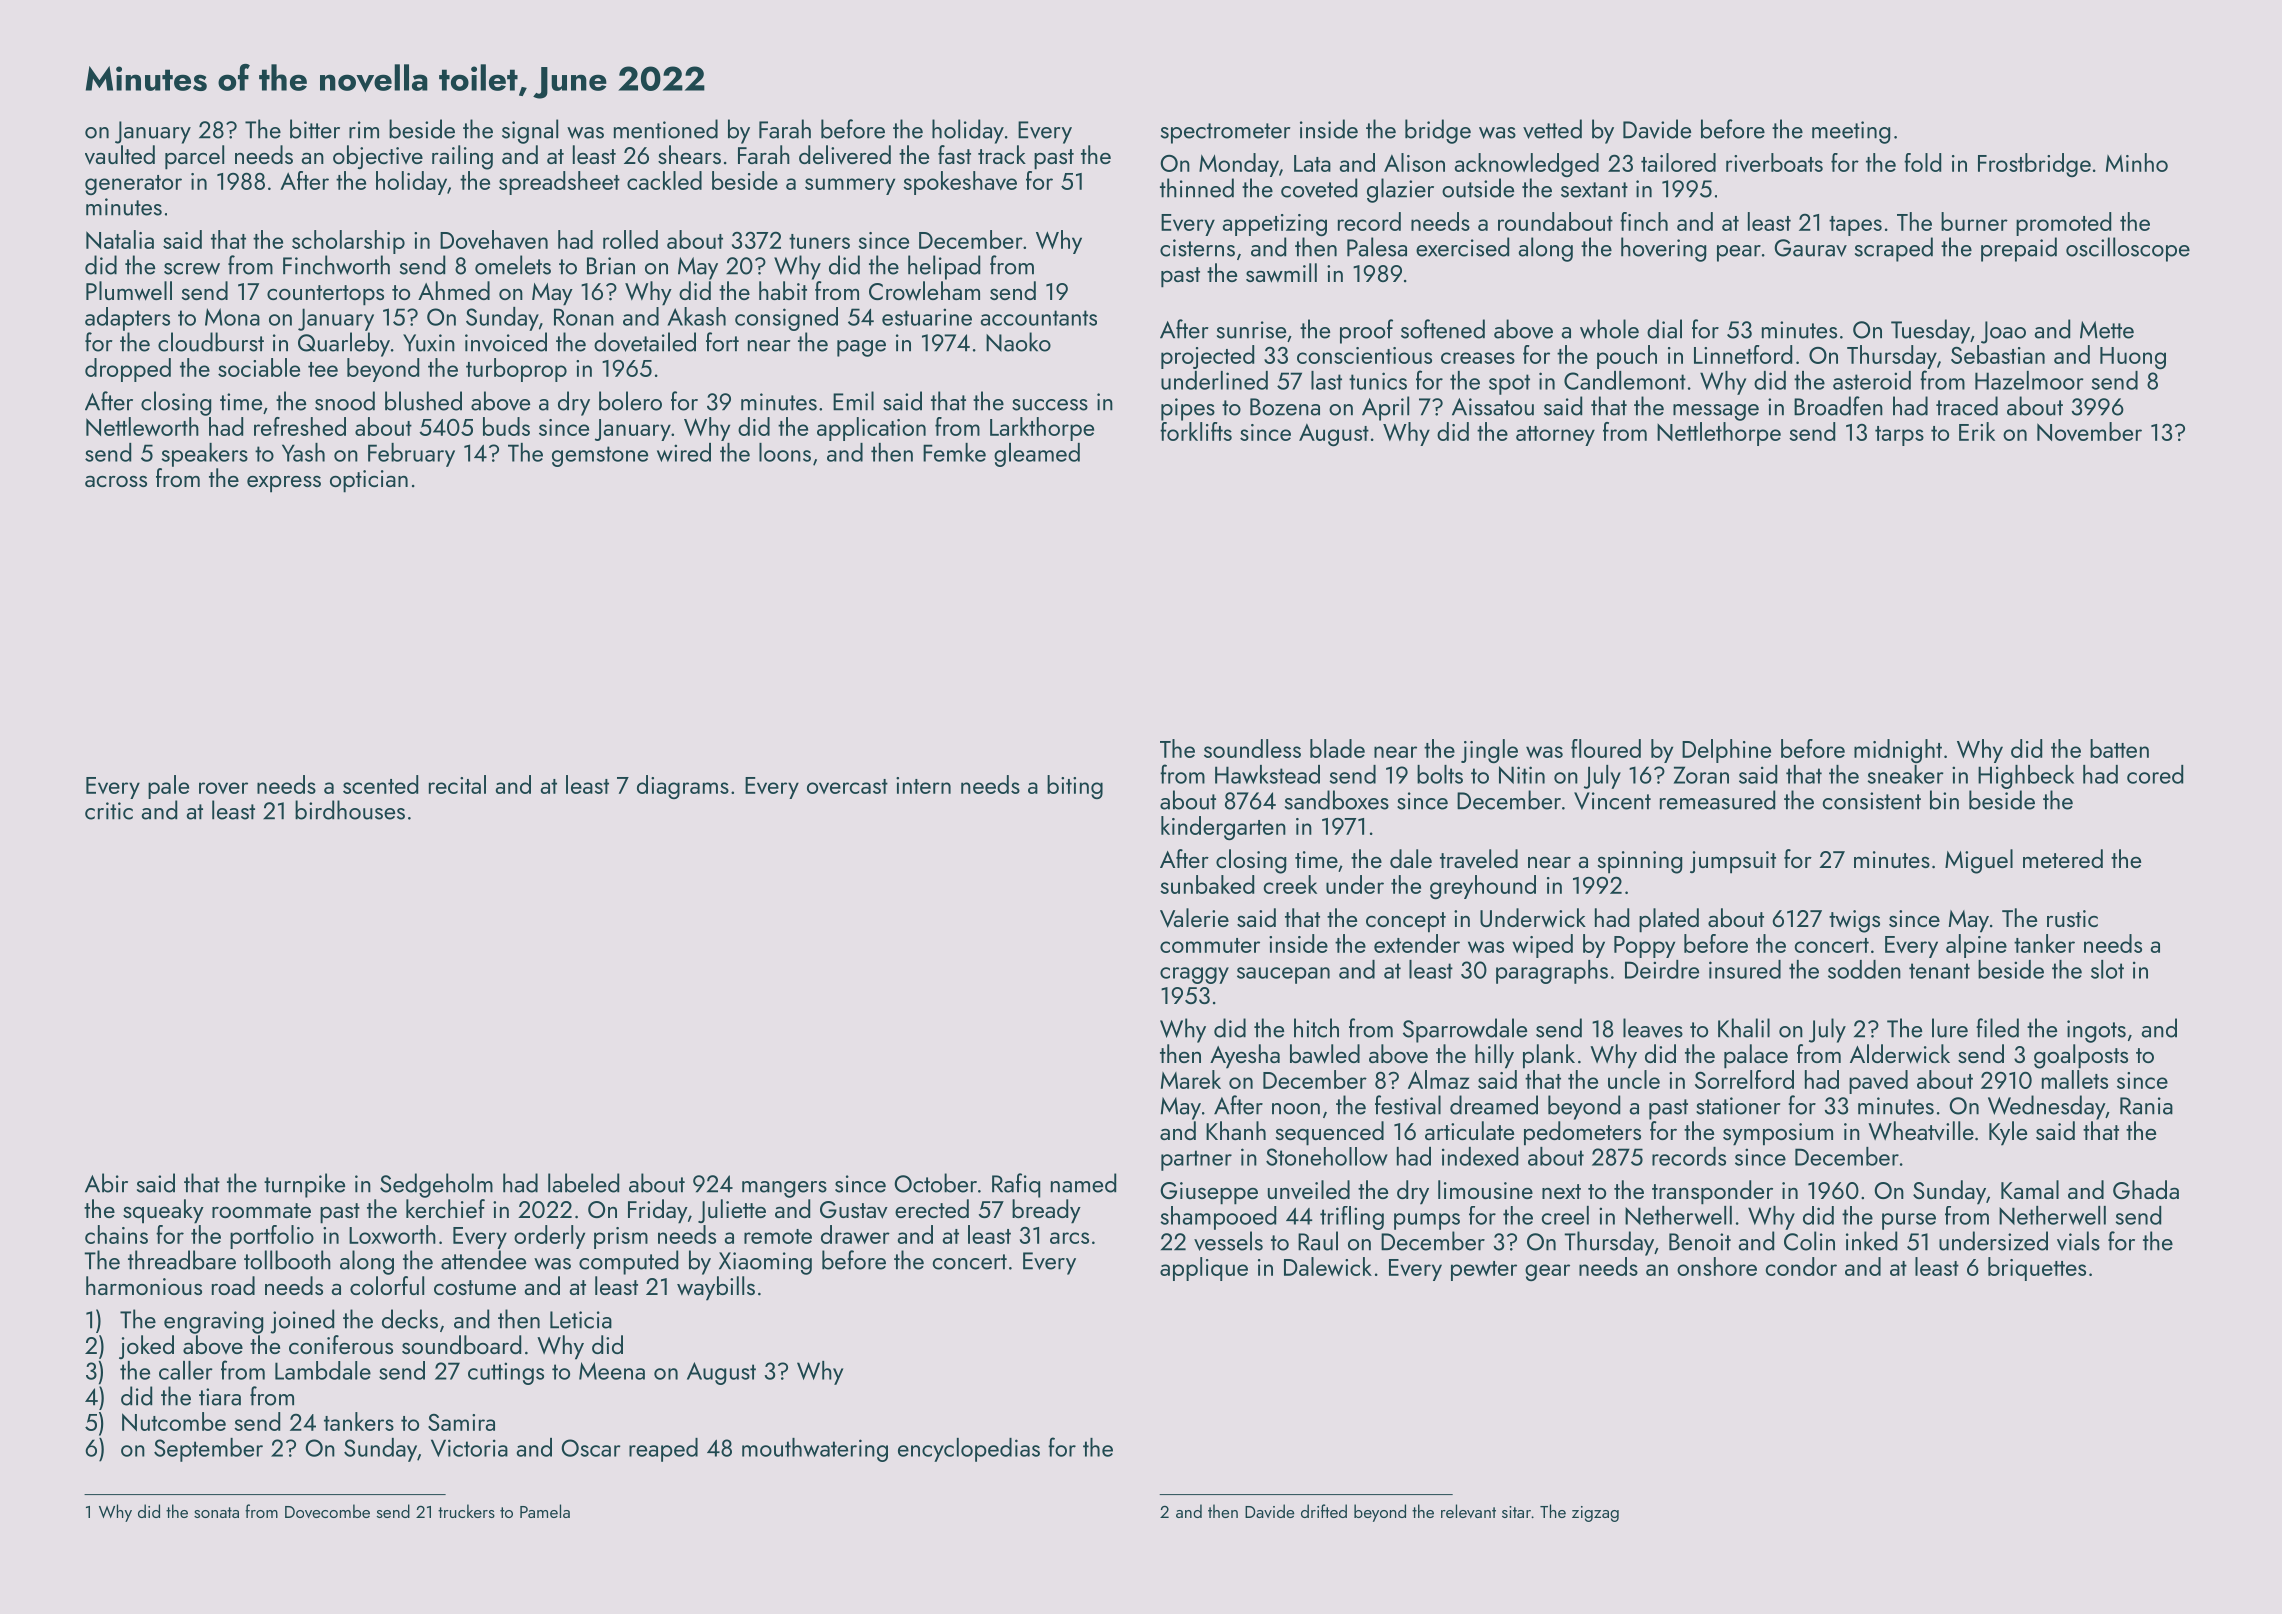 This screenshot has height=1614, width=2282. What do you see at coordinates (1018, 342) in the screenshot?
I see `Naoko` at bounding box center [1018, 342].
